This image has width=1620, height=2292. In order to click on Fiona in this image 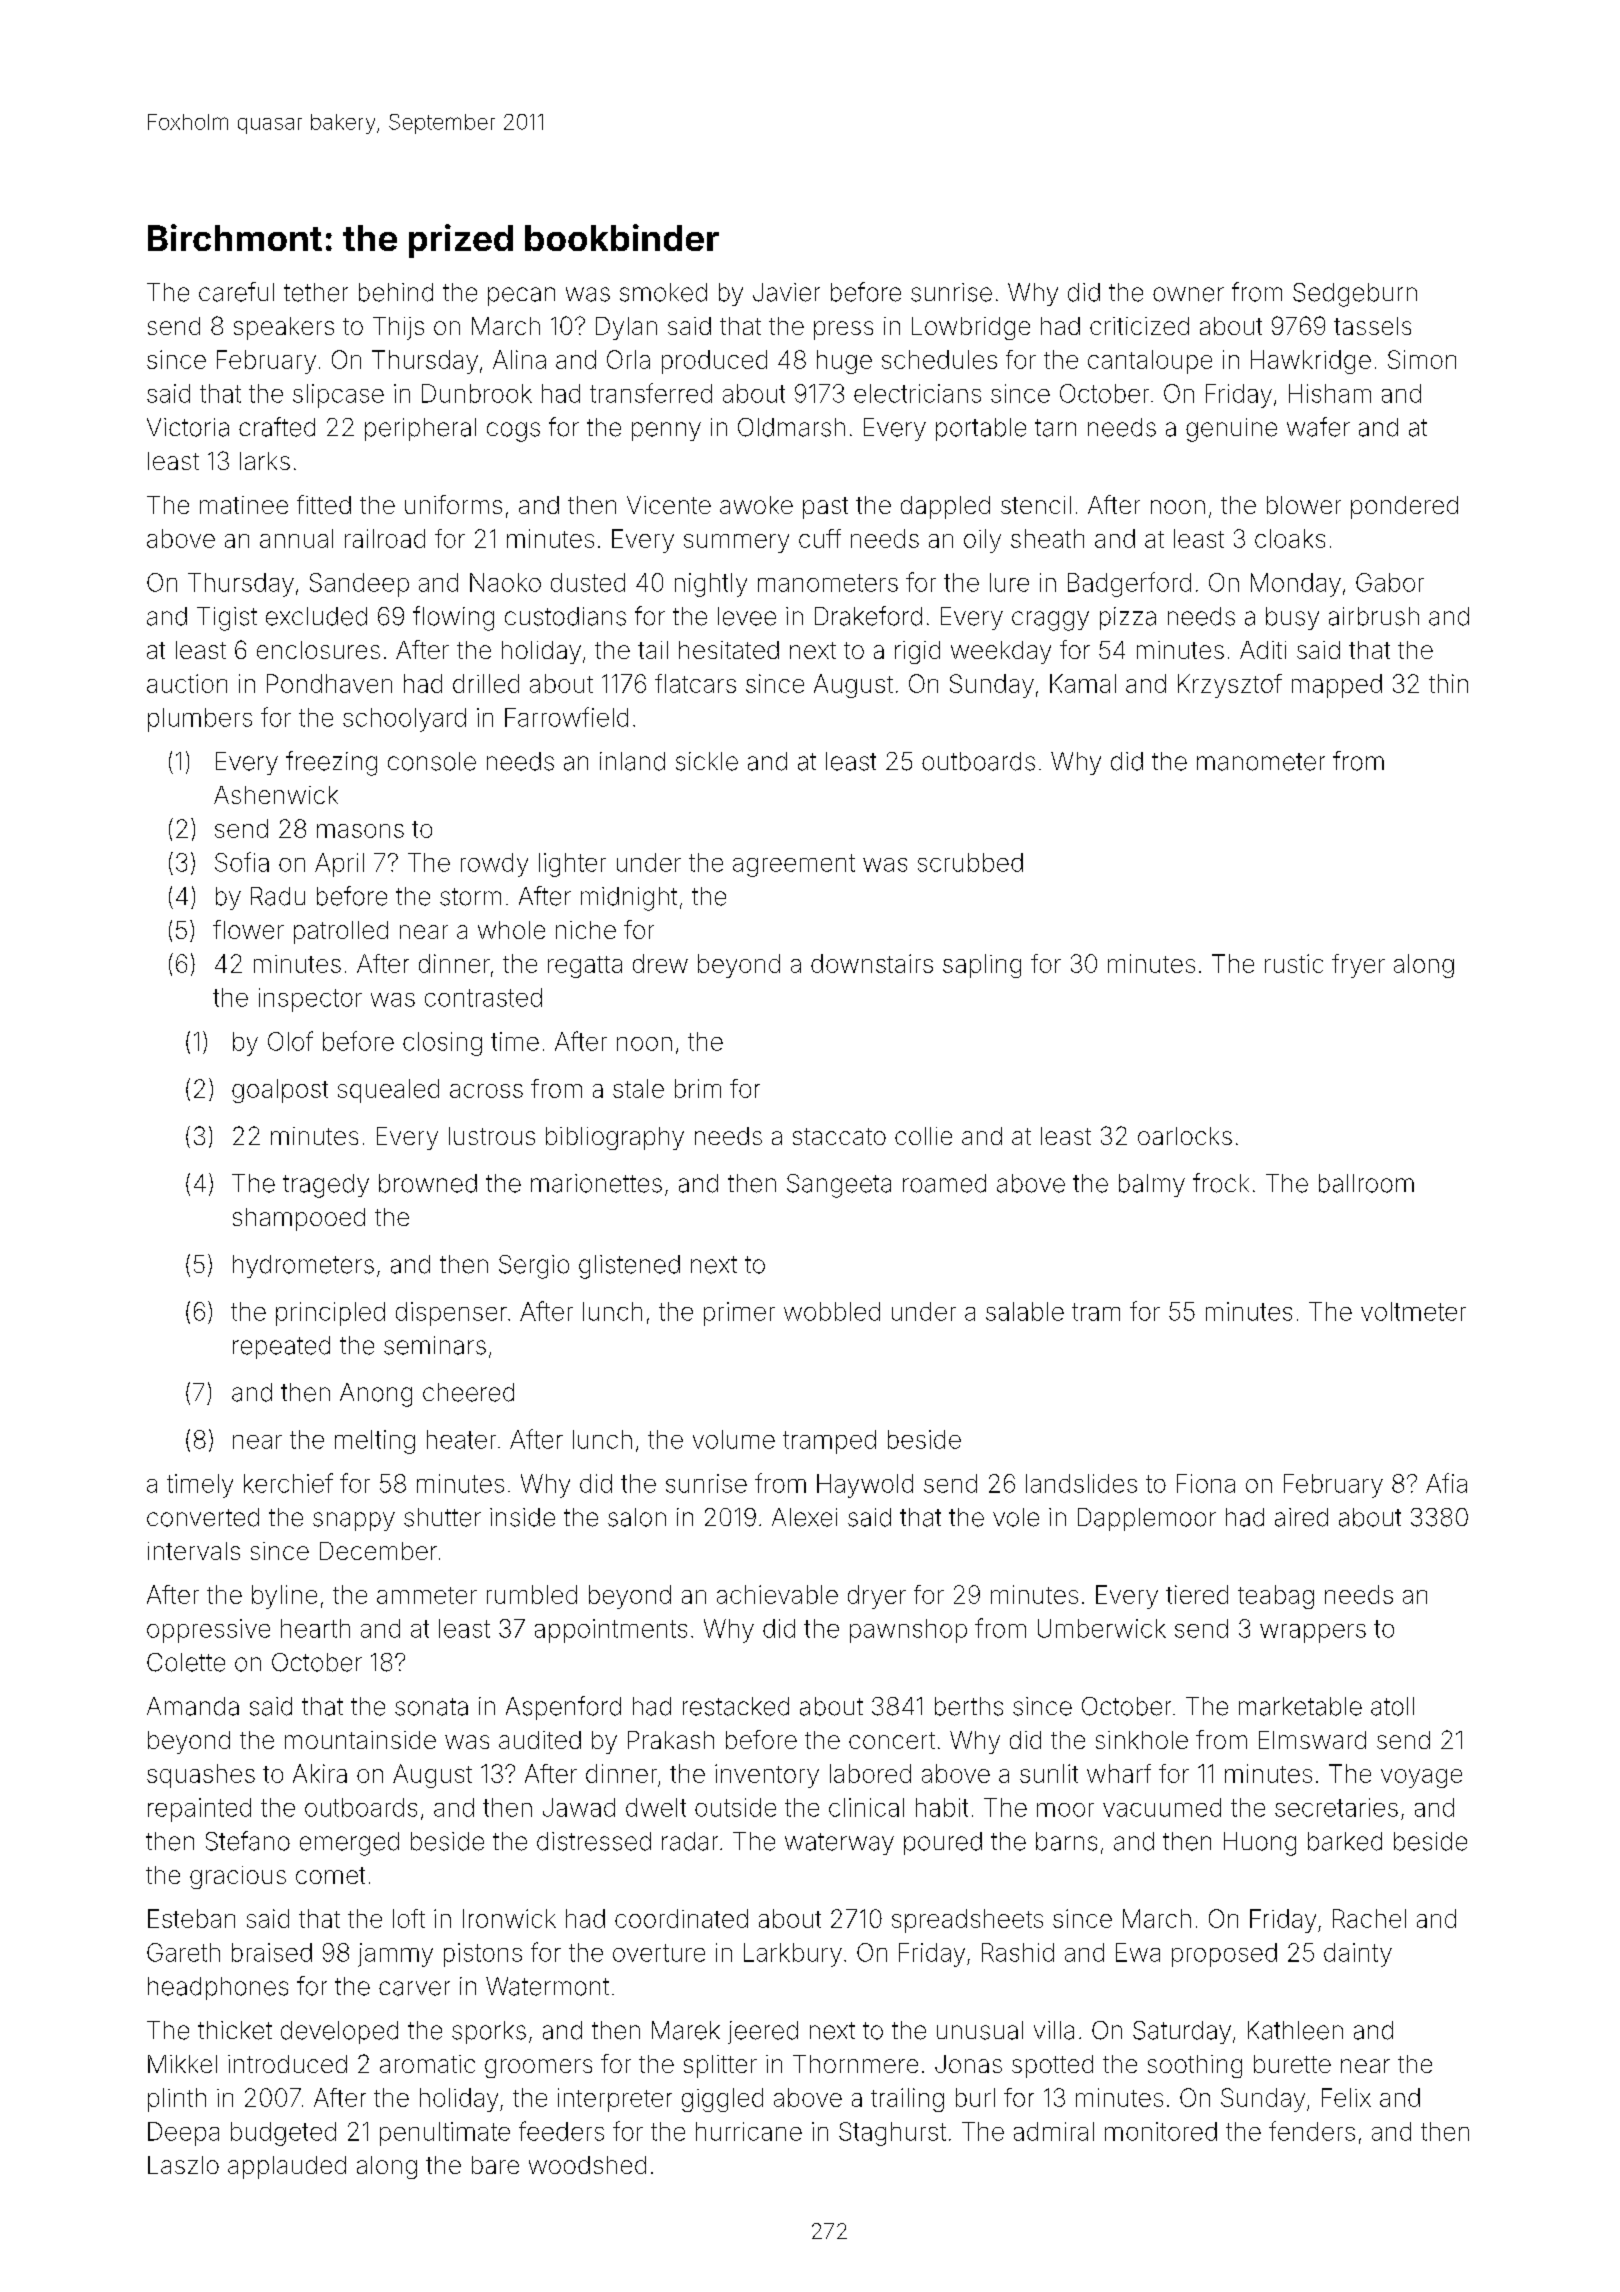, I will do `click(1206, 1483)`.
